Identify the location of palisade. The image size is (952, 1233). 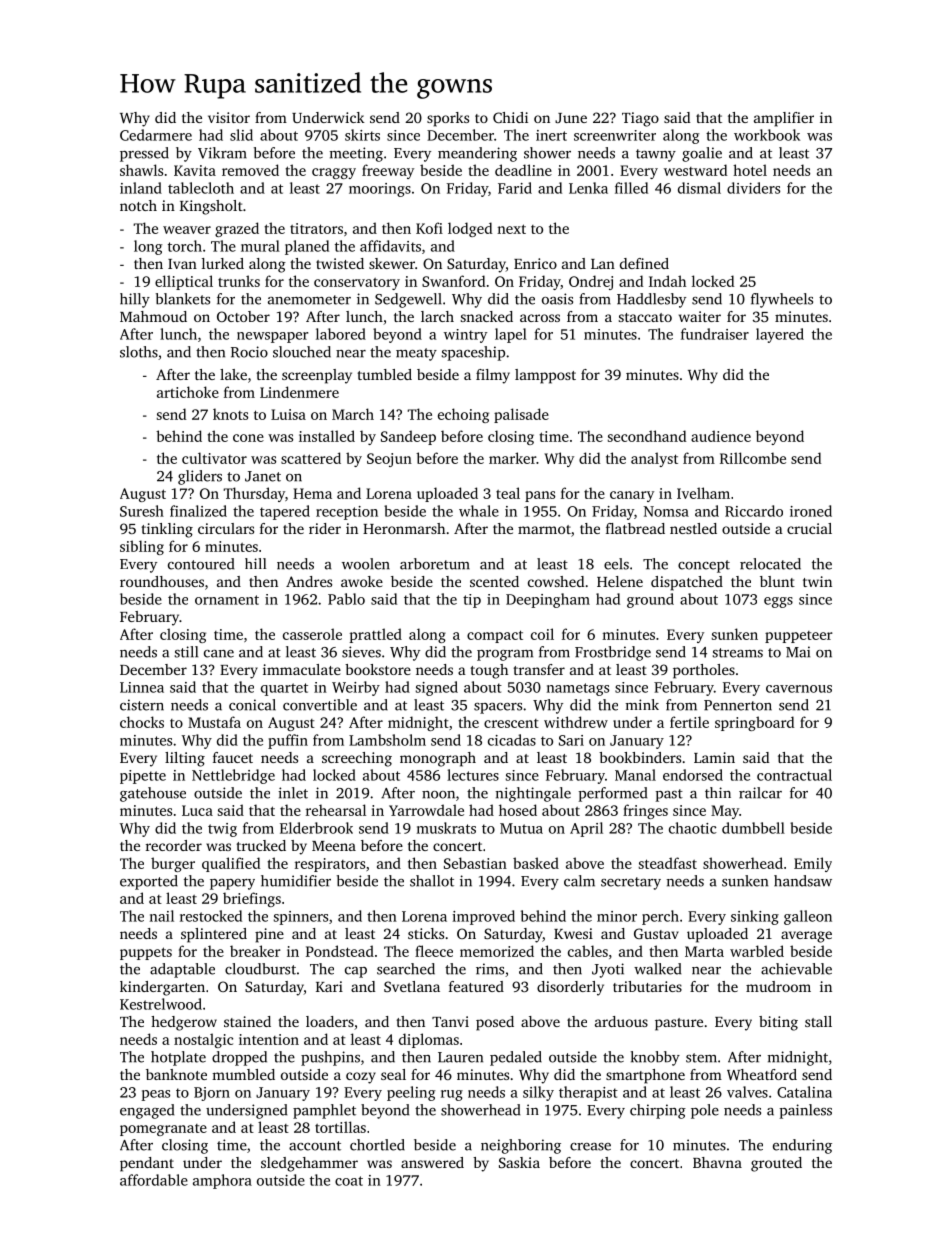
(521, 415).
